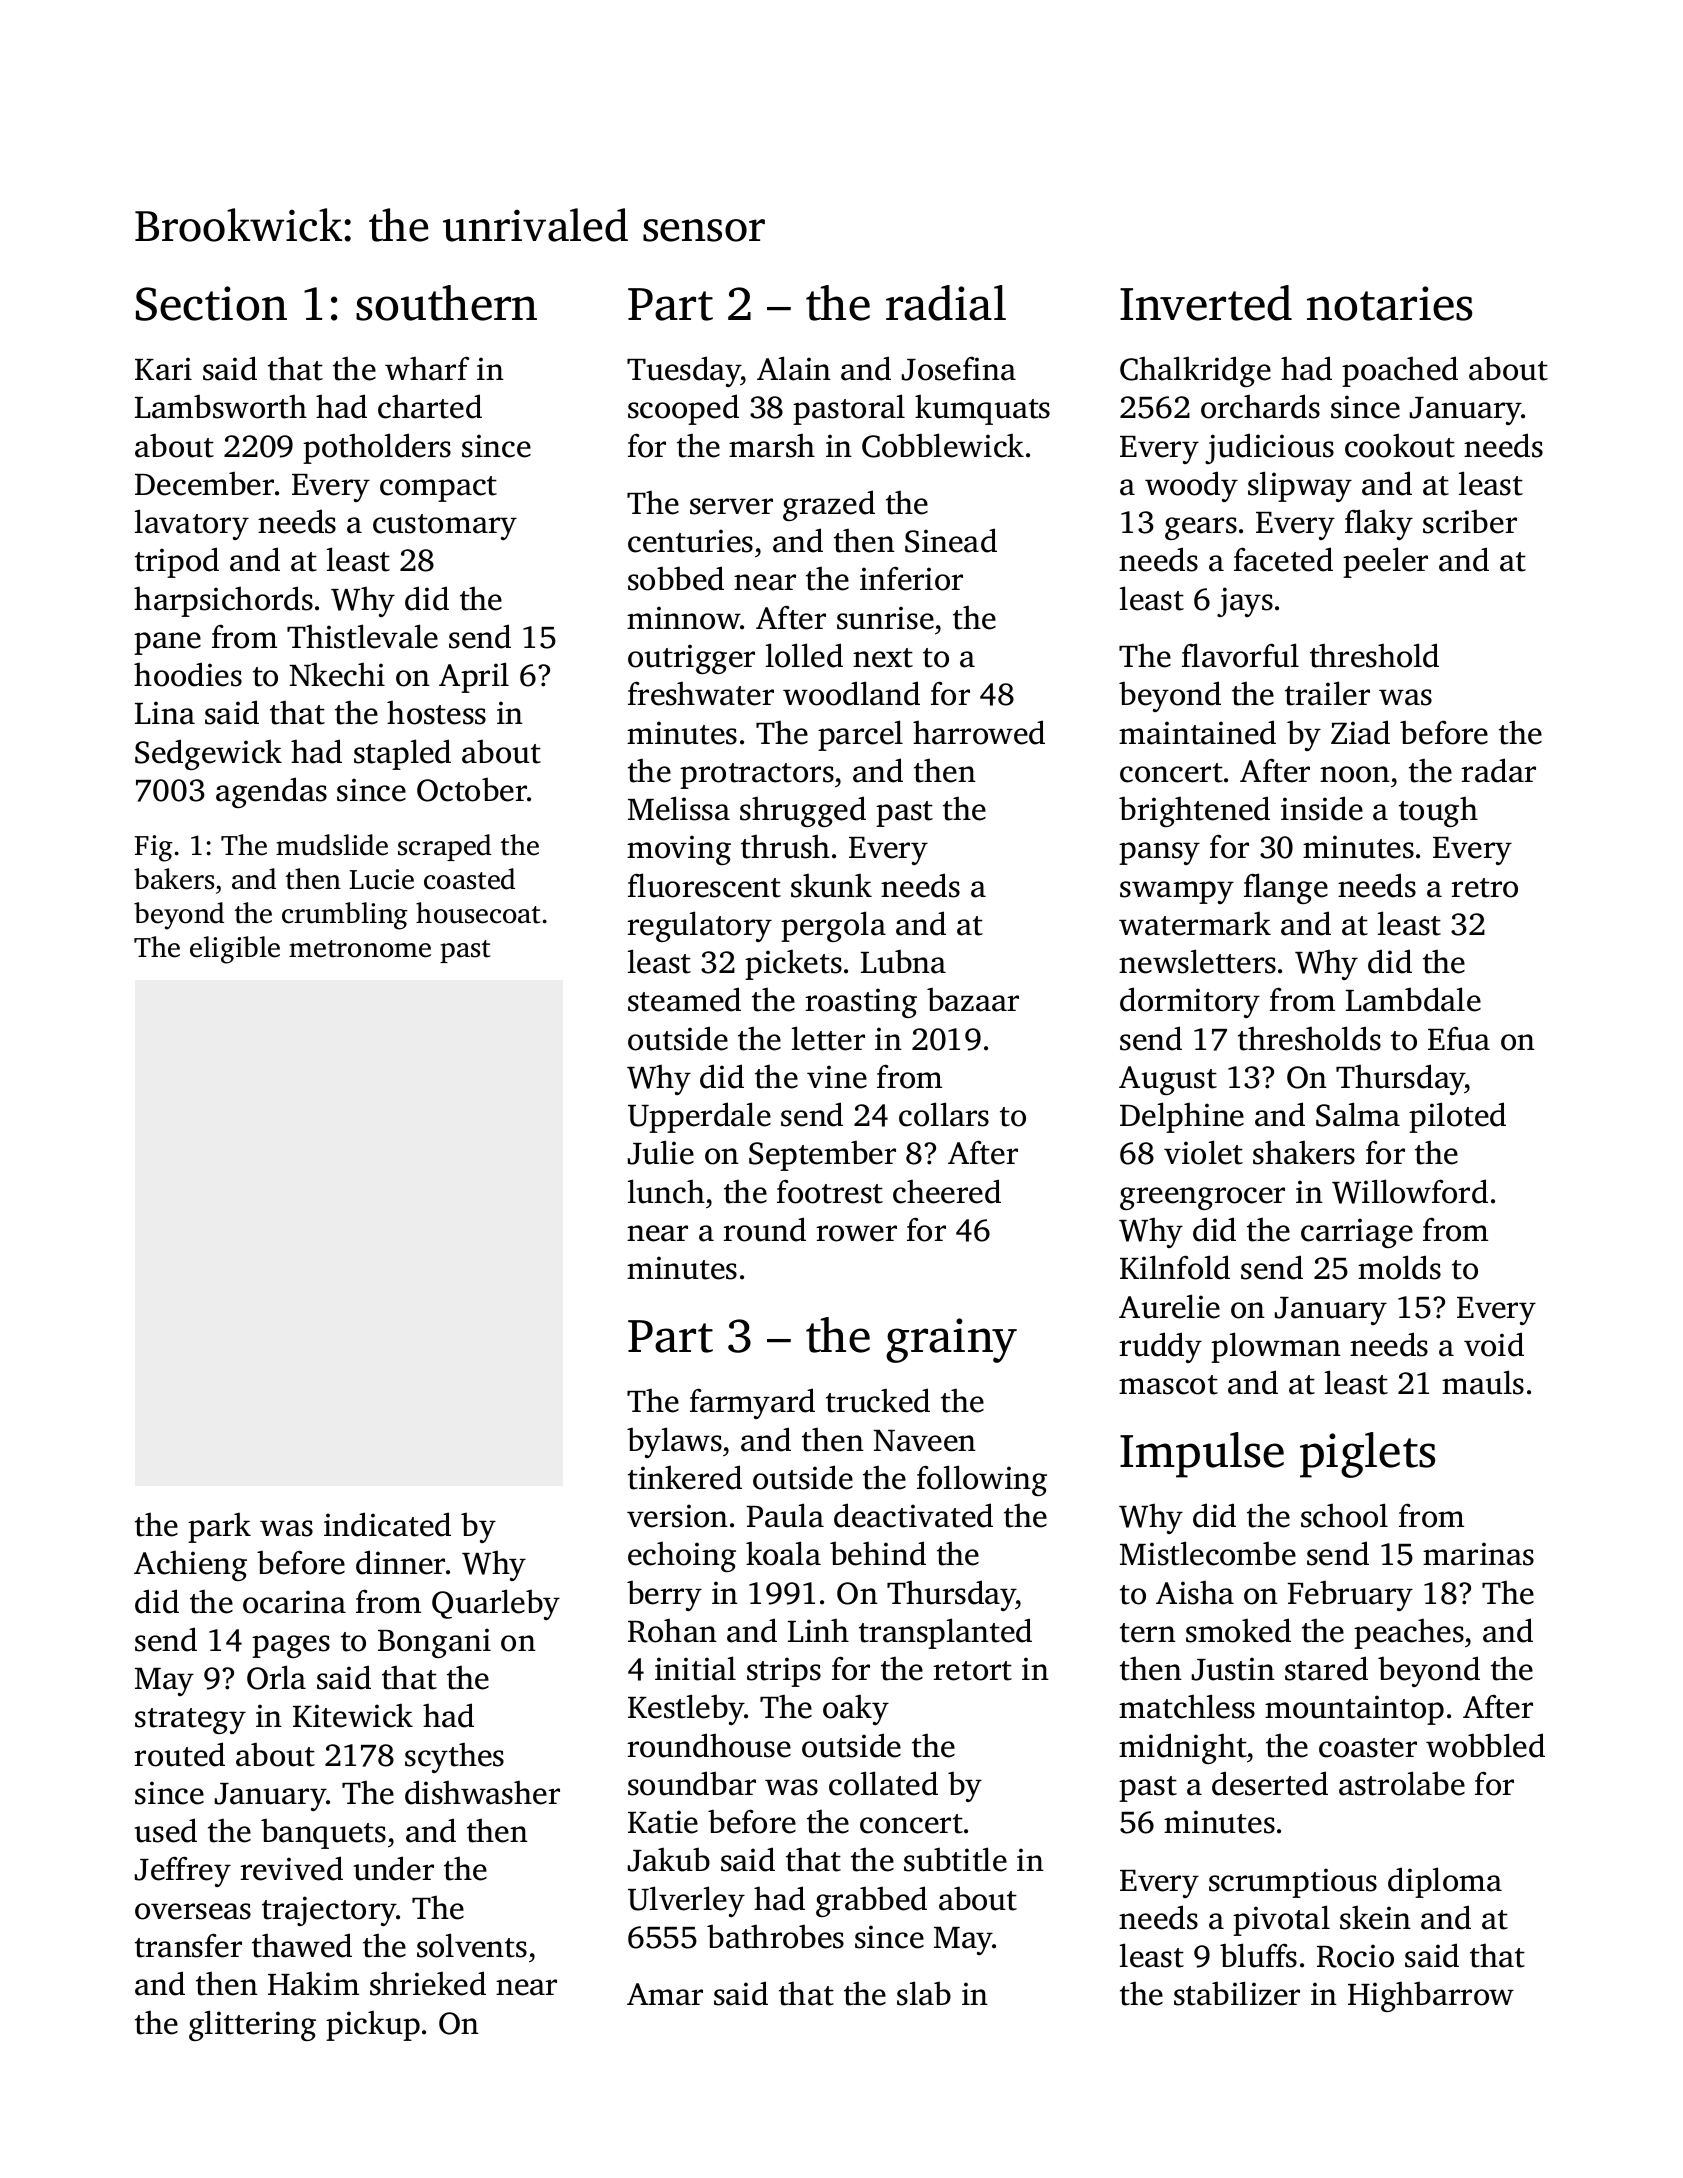 Image resolution: width=1683 pixels, height=2178 pixels. Describe the element at coordinates (179, 1754) in the page. I see `routed` at that location.
